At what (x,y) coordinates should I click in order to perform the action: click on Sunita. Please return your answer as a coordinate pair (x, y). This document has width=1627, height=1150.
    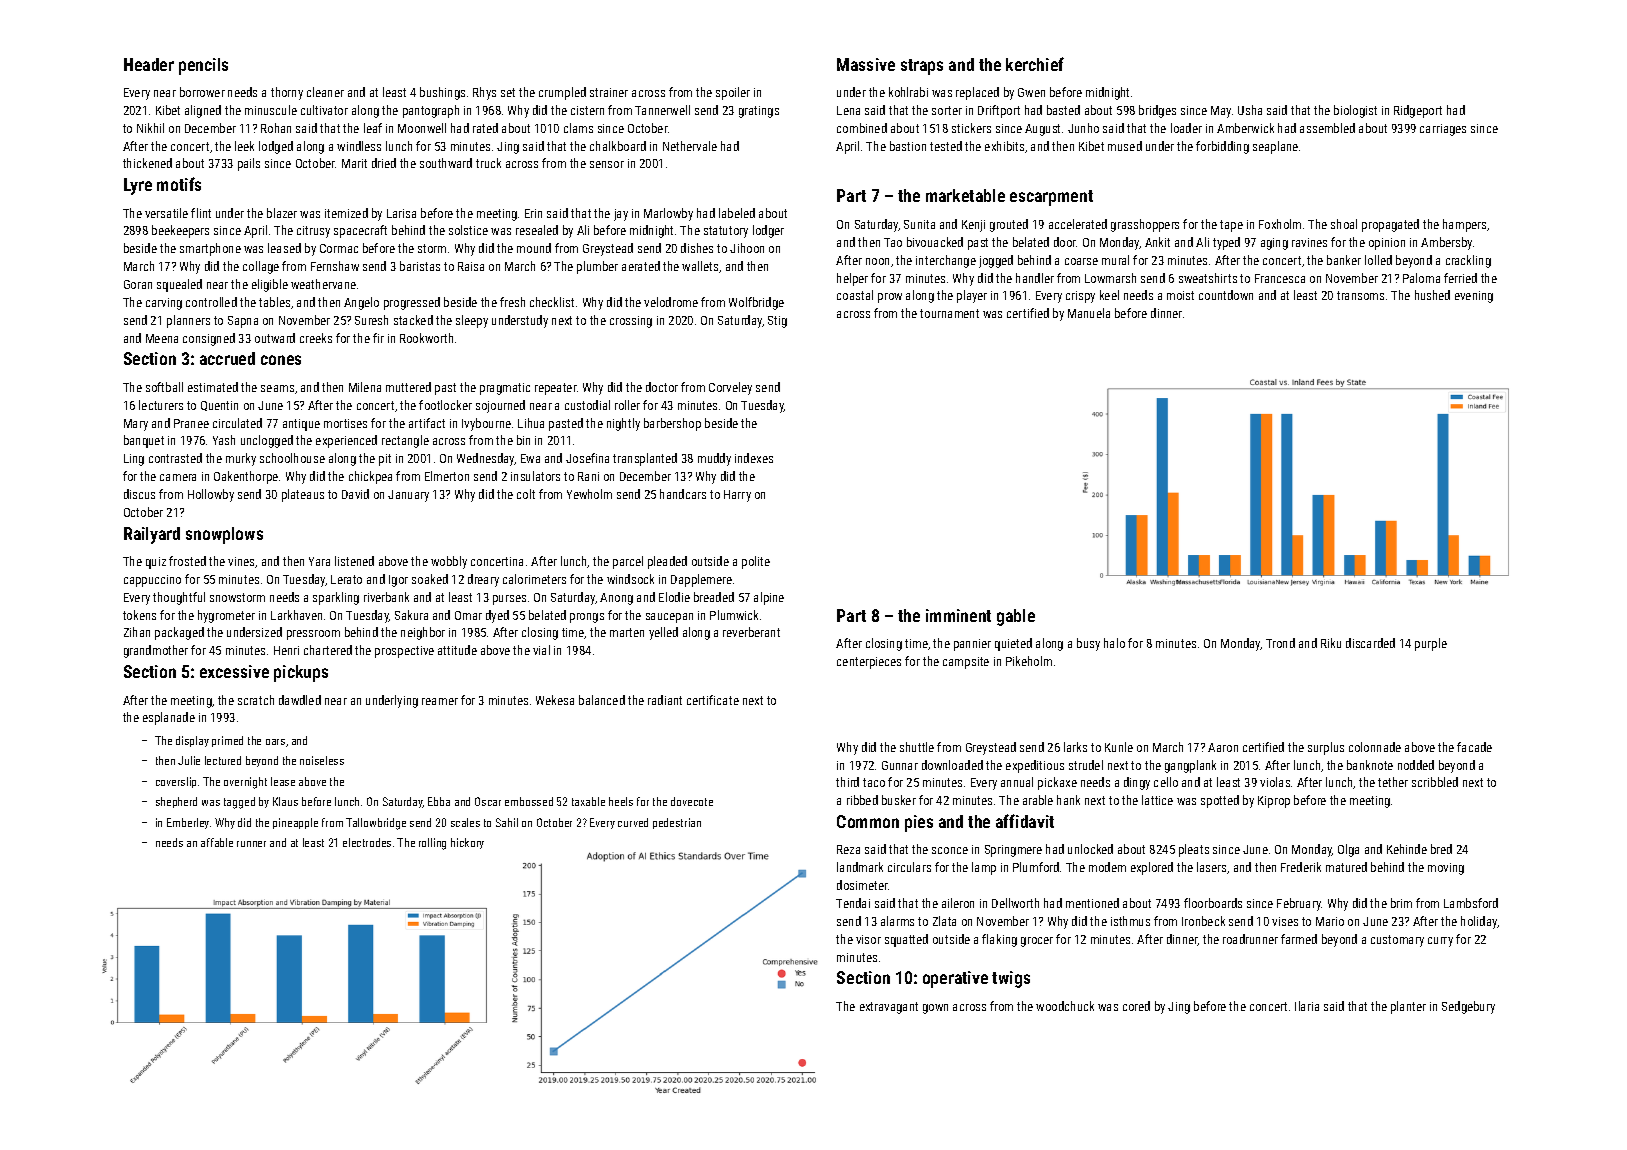
    Looking at the image, I should click on (919, 224).
